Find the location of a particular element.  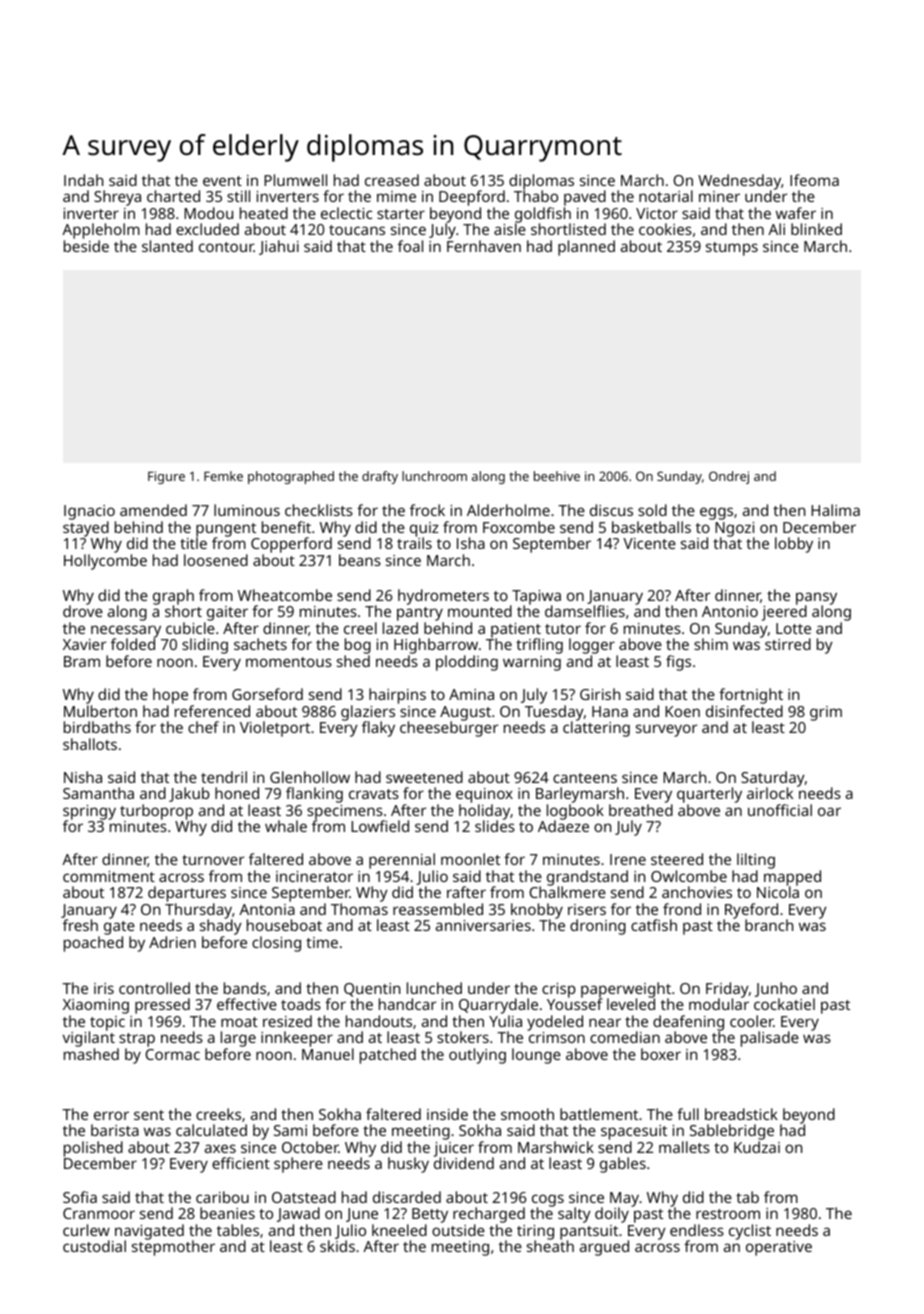

skids is located at coordinates (337, 1246).
